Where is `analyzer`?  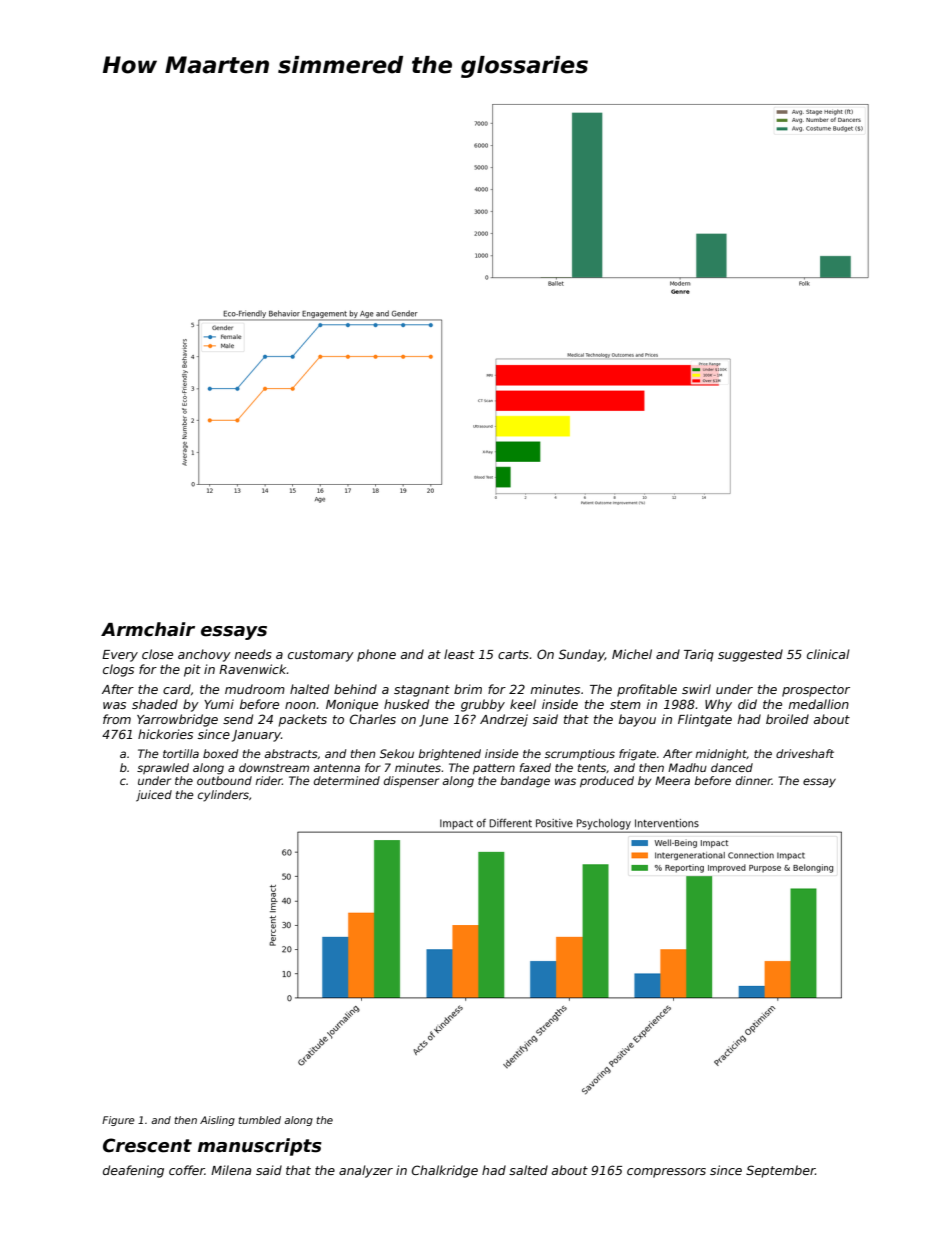 analyzer is located at coordinates (366, 1171).
